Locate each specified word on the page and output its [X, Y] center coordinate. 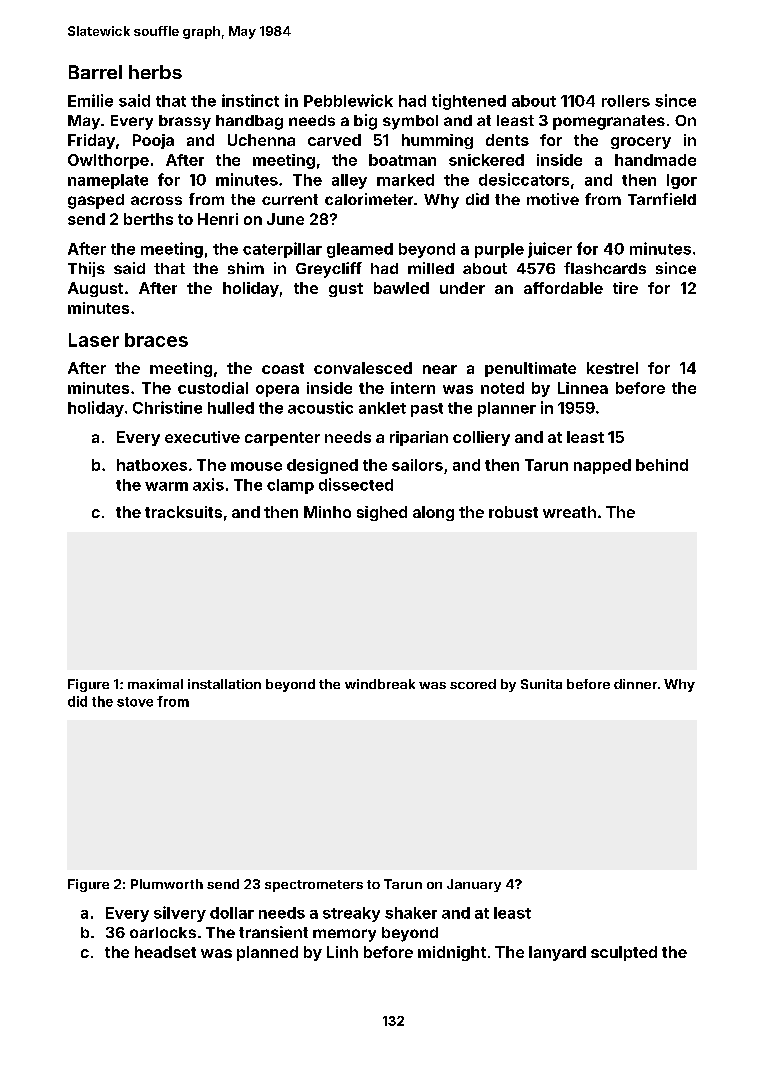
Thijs [86, 269]
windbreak [380, 684]
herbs [155, 72]
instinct [250, 100]
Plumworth [167, 884]
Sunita [541, 684]
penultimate [530, 369]
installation [224, 684]
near [440, 369]
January [474, 885]
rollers [626, 101]
